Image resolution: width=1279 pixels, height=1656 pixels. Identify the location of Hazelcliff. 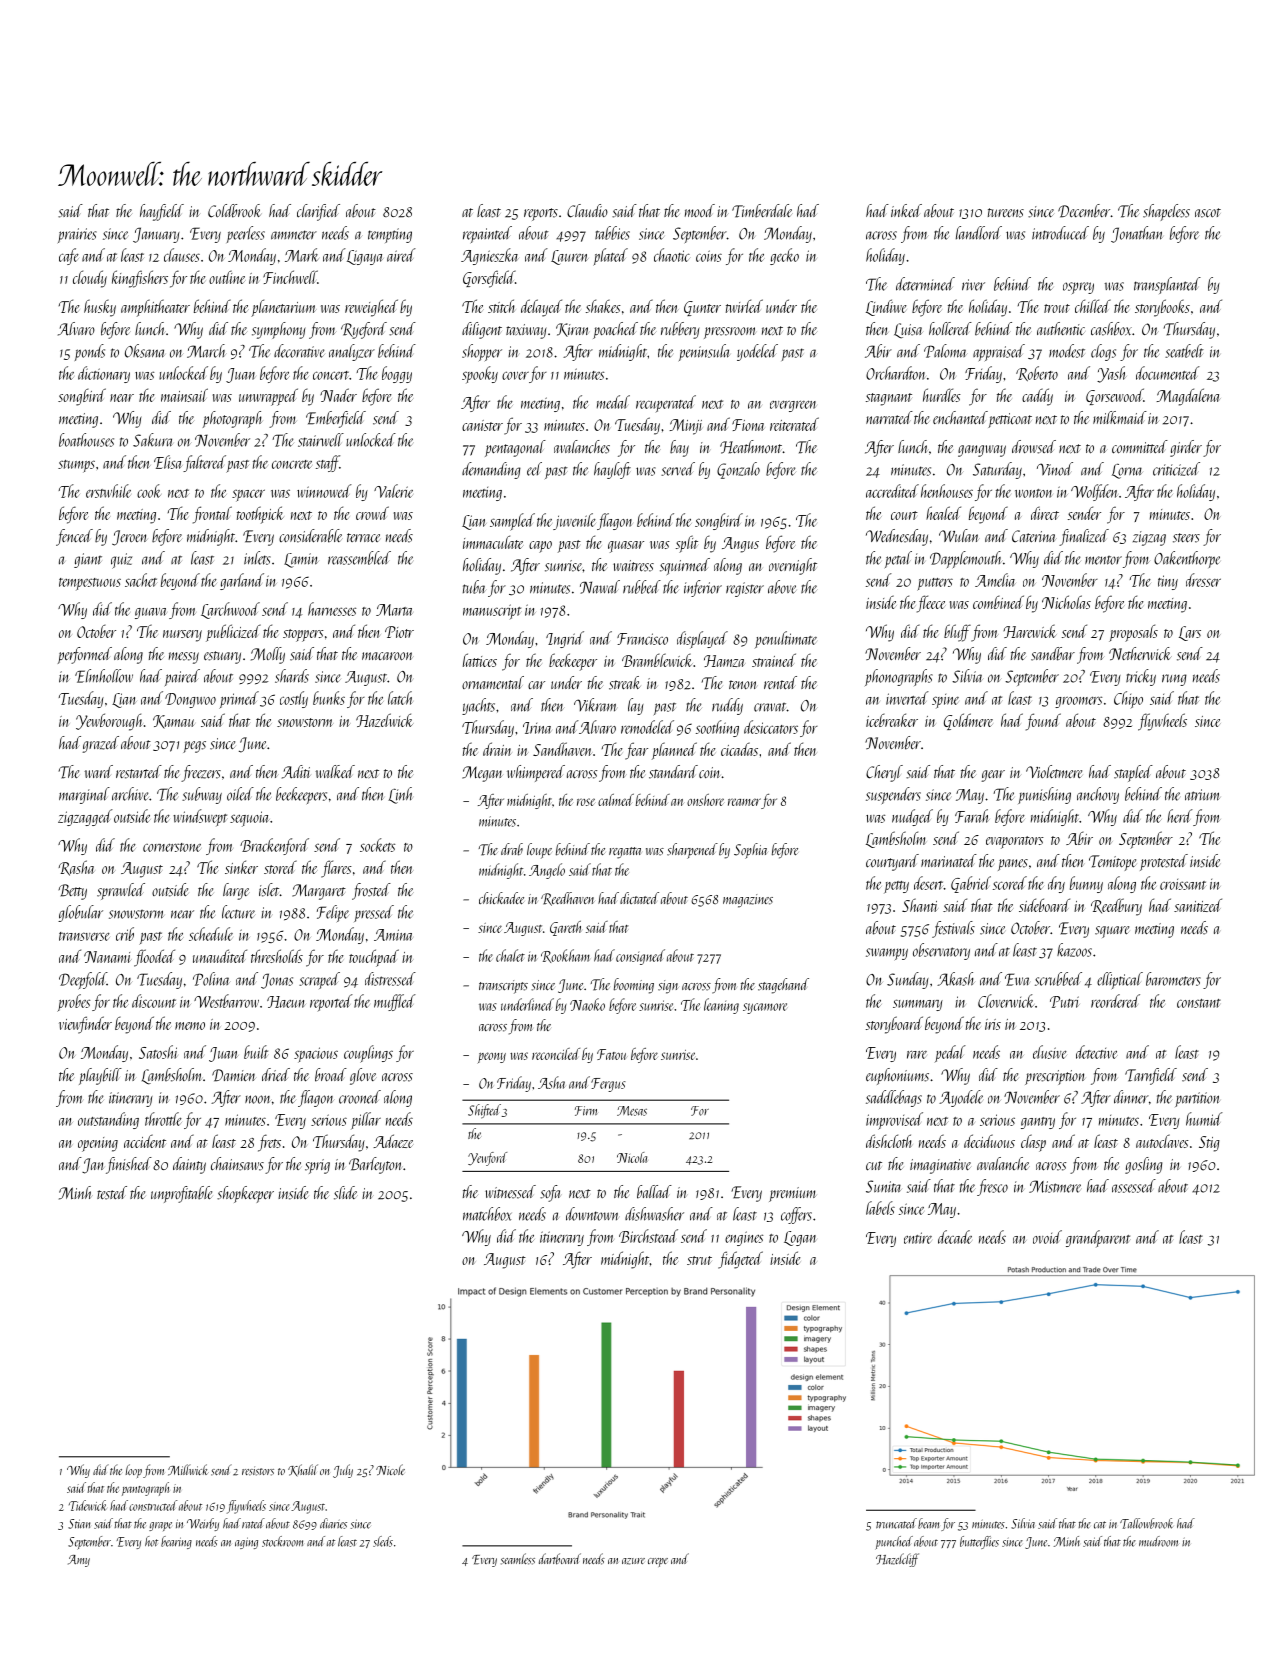
(897, 1560).
